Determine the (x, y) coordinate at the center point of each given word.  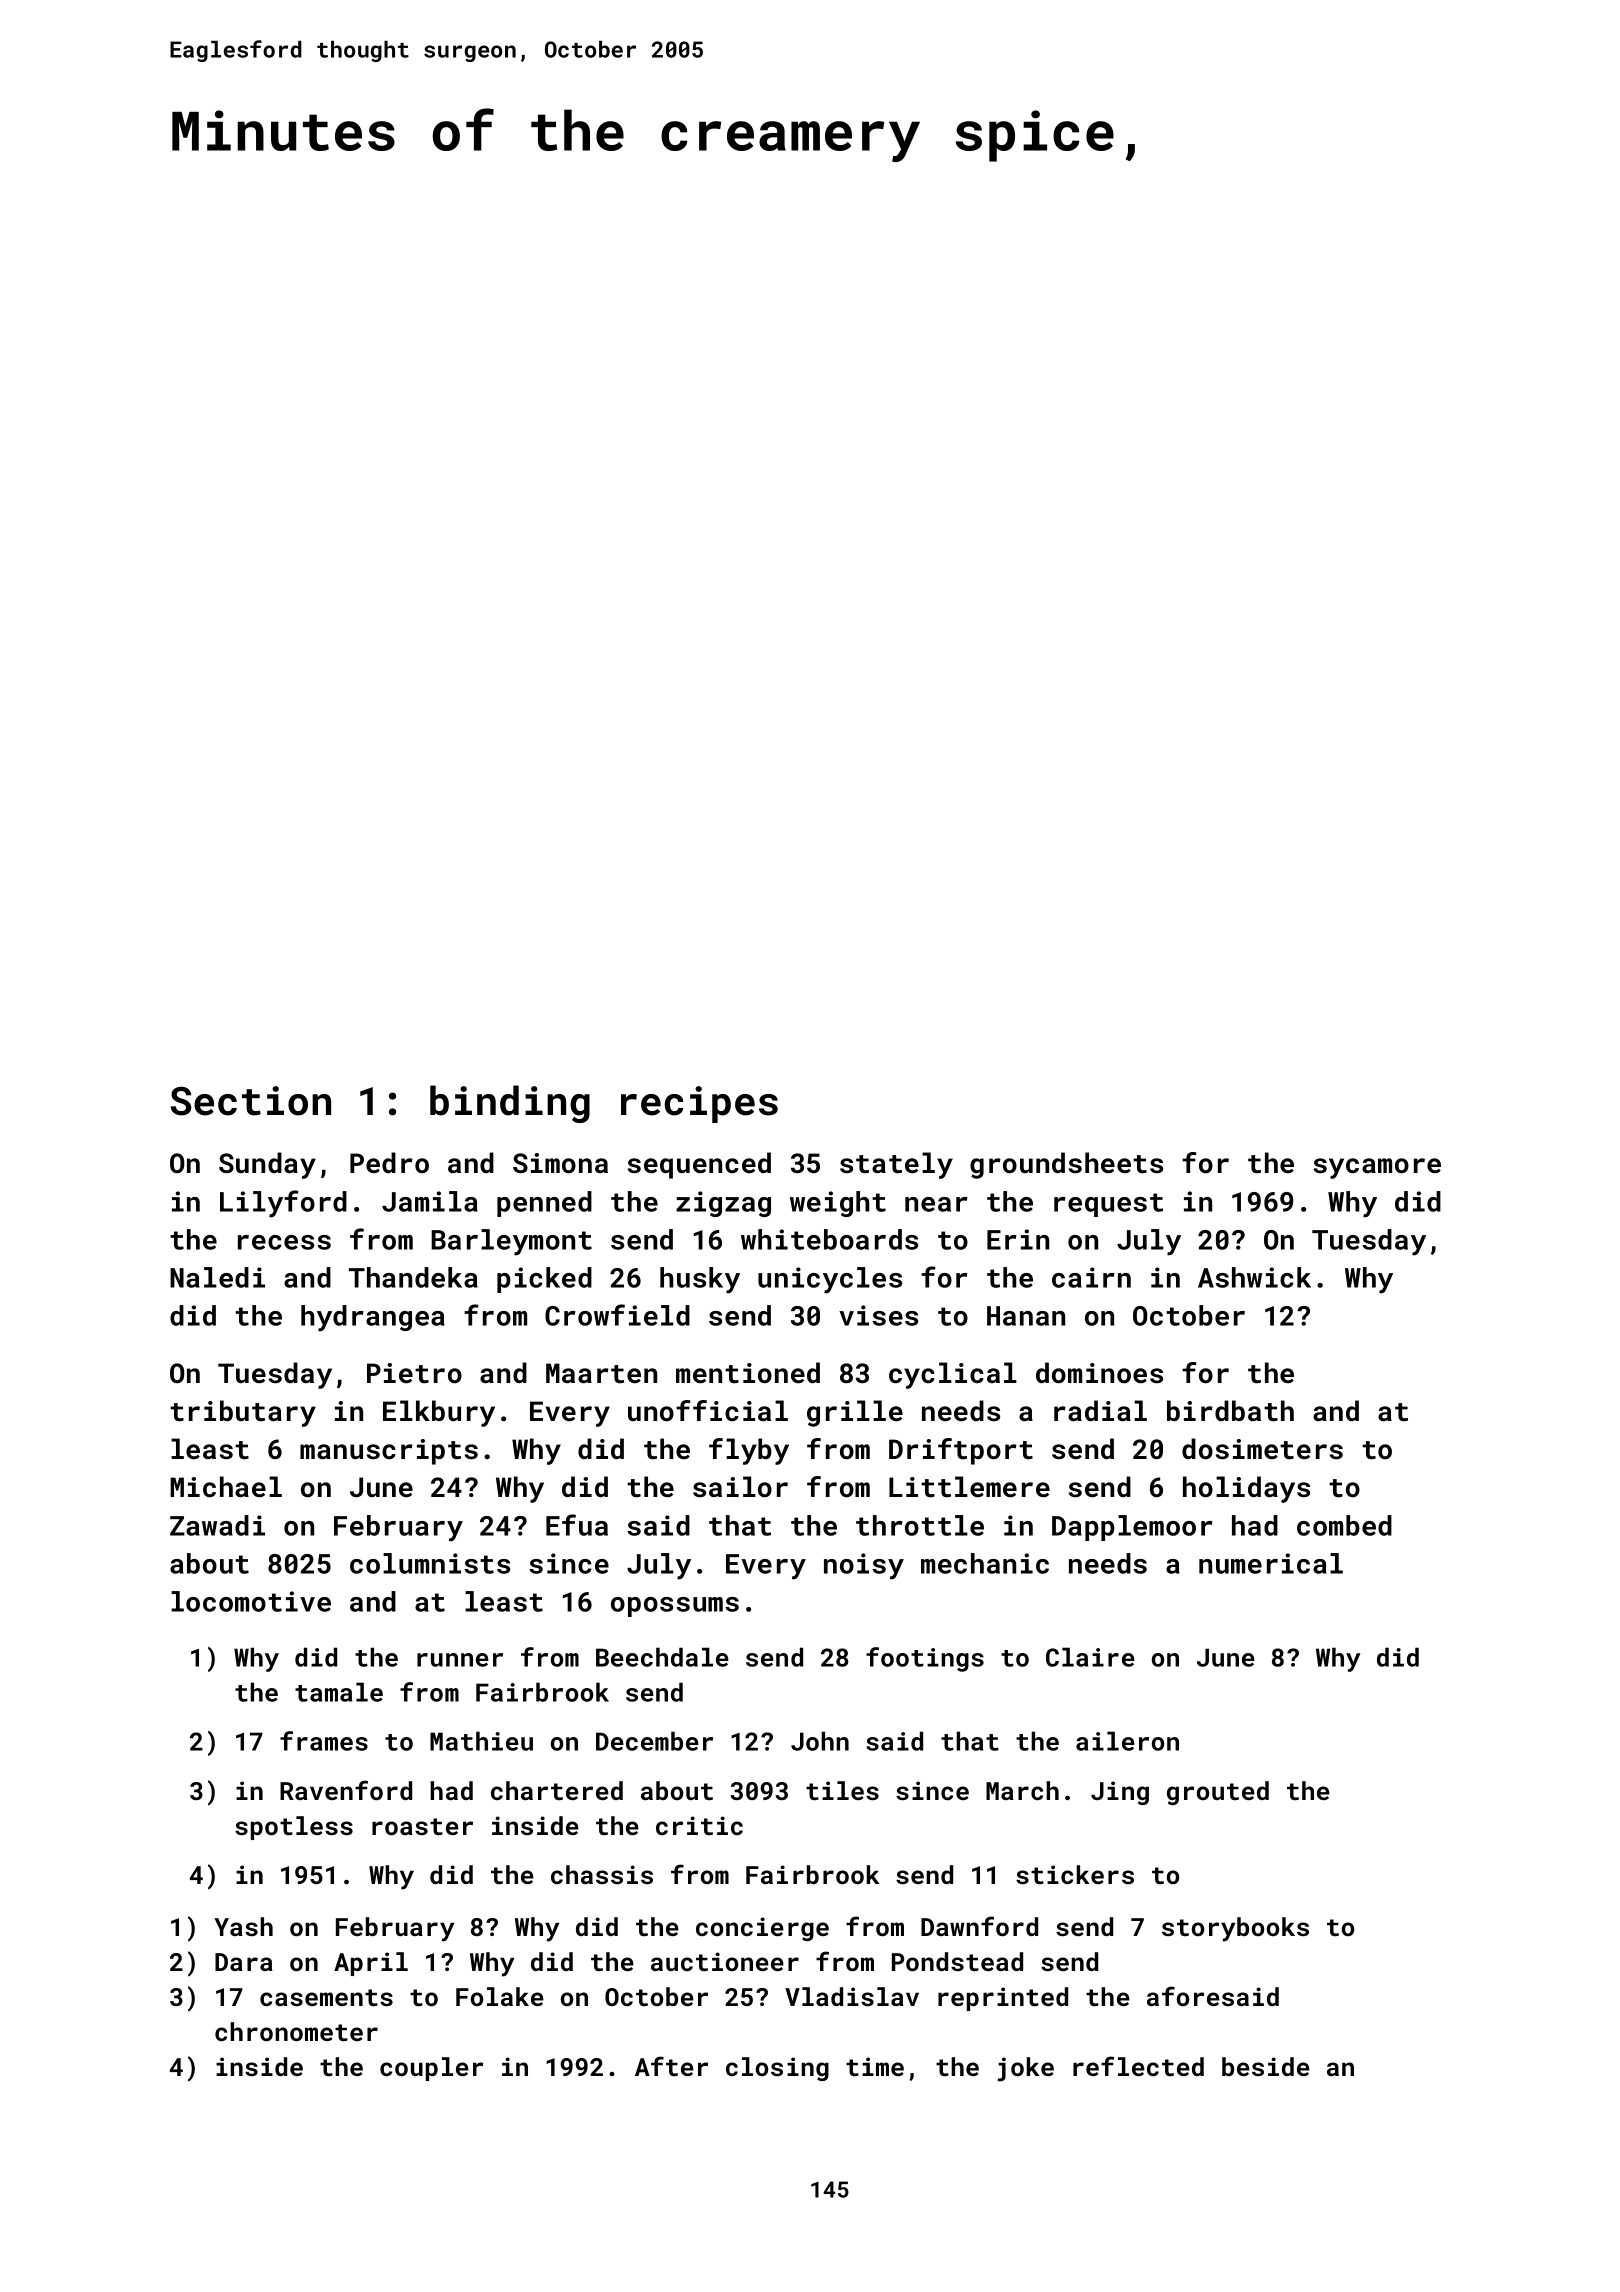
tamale (339, 1692)
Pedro (389, 1163)
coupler (431, 2069)
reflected (1138, 2066)
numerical (1271, 1563)
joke (1026, 2069)
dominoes (1099, 1373)
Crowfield (617, 1315)
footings (925, 1659)
